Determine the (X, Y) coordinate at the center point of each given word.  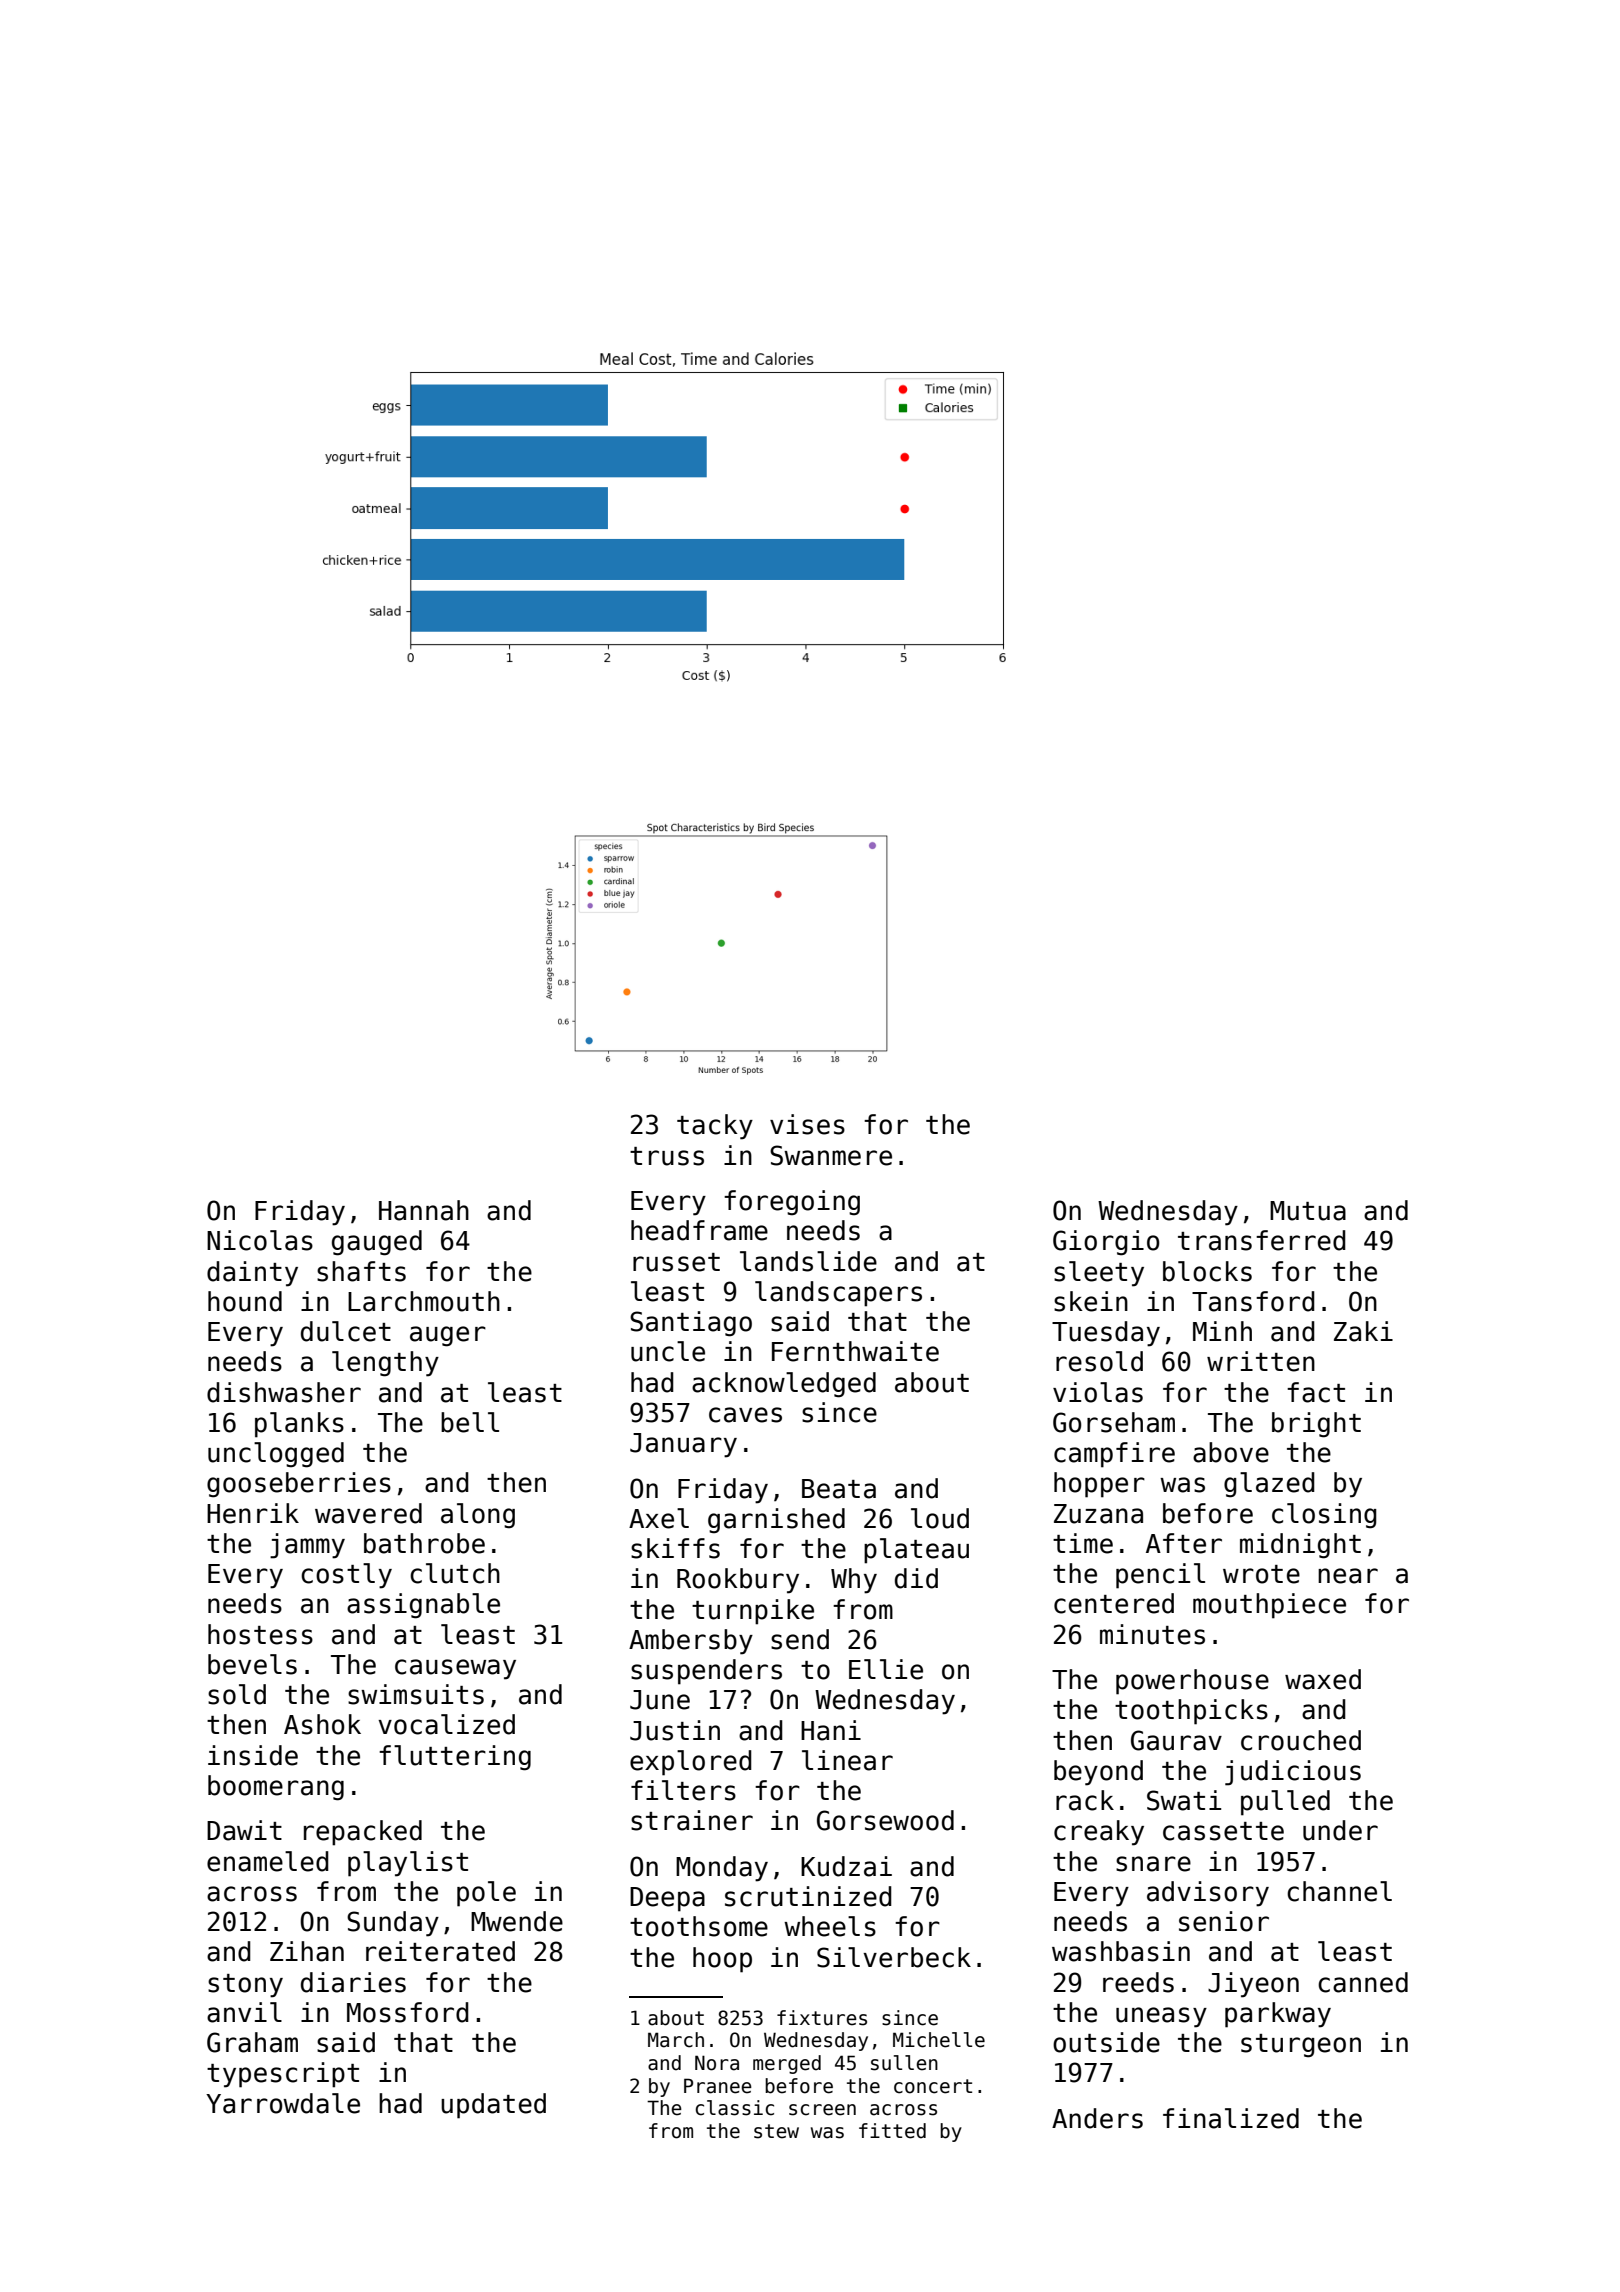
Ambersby (691, 1642)
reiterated (440, 1951)
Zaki (1363, 1331)
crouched (1301, 1740)
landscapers (838, 1294)
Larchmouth (424, 1301)
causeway (455, 1669)
